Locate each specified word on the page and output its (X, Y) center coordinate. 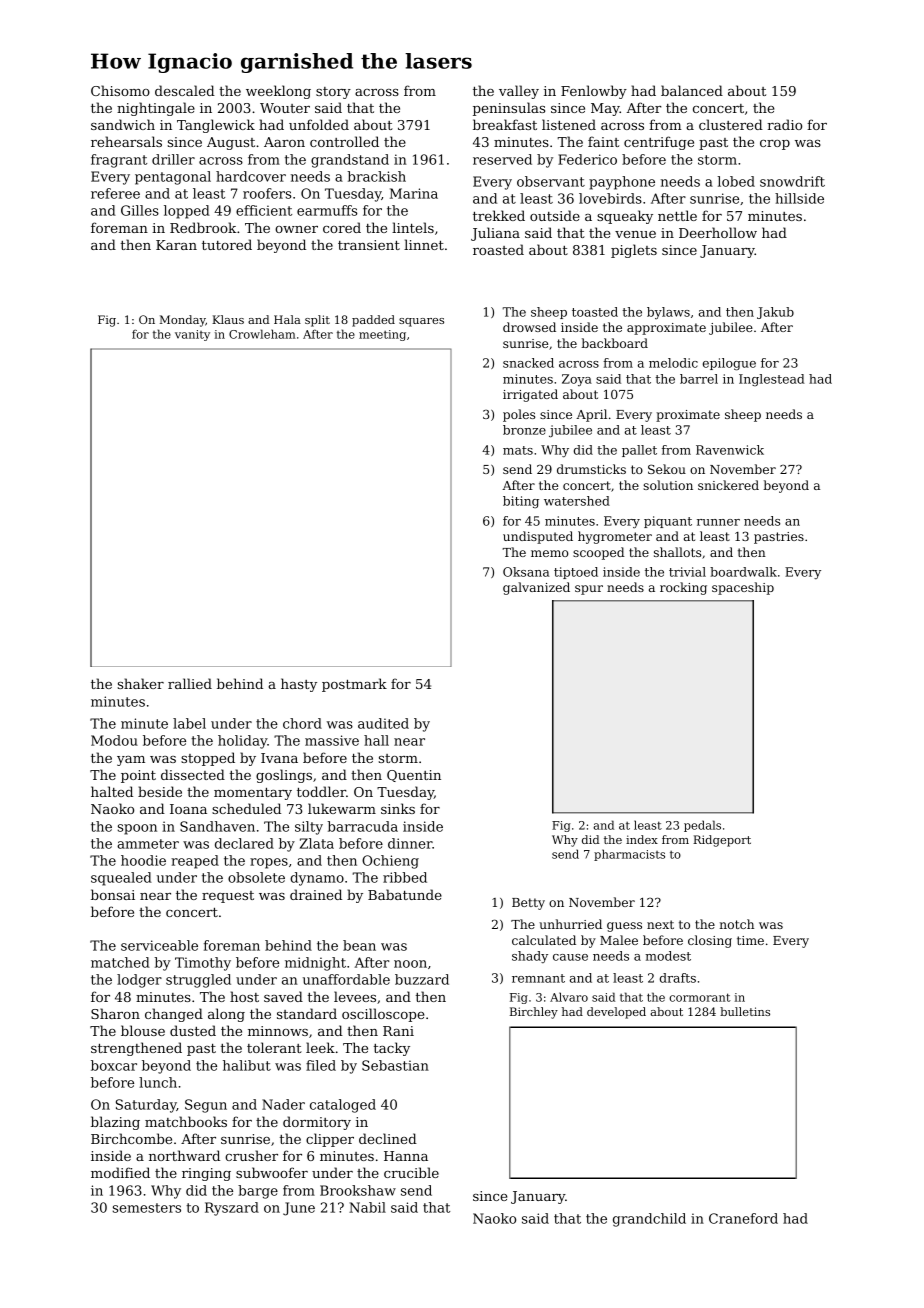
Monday (183, 321)
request (228, 897)
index (642, 839)
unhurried (570, 924)
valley (519, 92)
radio (784, 124)
